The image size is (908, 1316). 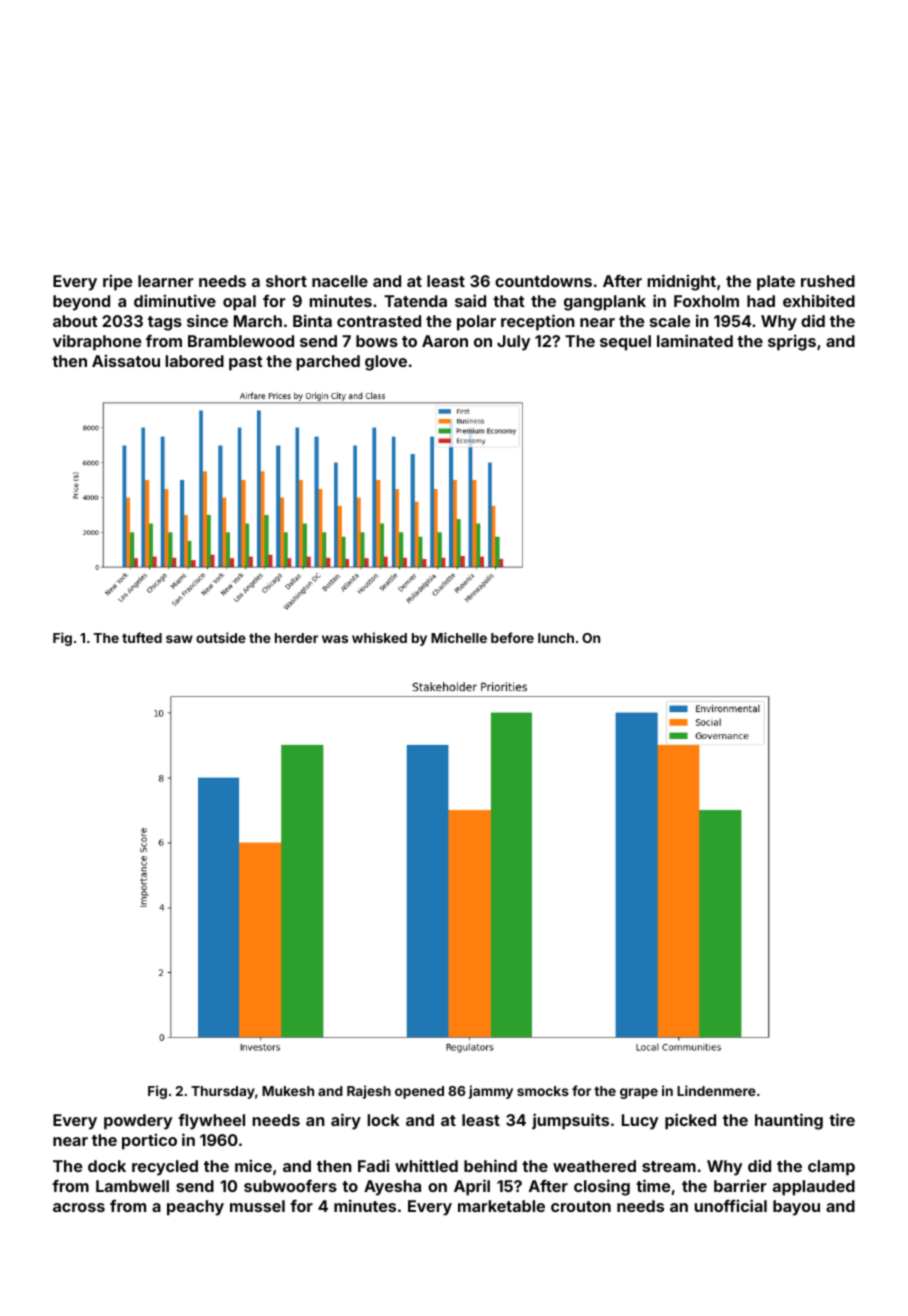 What do you see at coordinates (828, 281) in the screenshot?
I see `rushed` at bounding box center [828, 281].
